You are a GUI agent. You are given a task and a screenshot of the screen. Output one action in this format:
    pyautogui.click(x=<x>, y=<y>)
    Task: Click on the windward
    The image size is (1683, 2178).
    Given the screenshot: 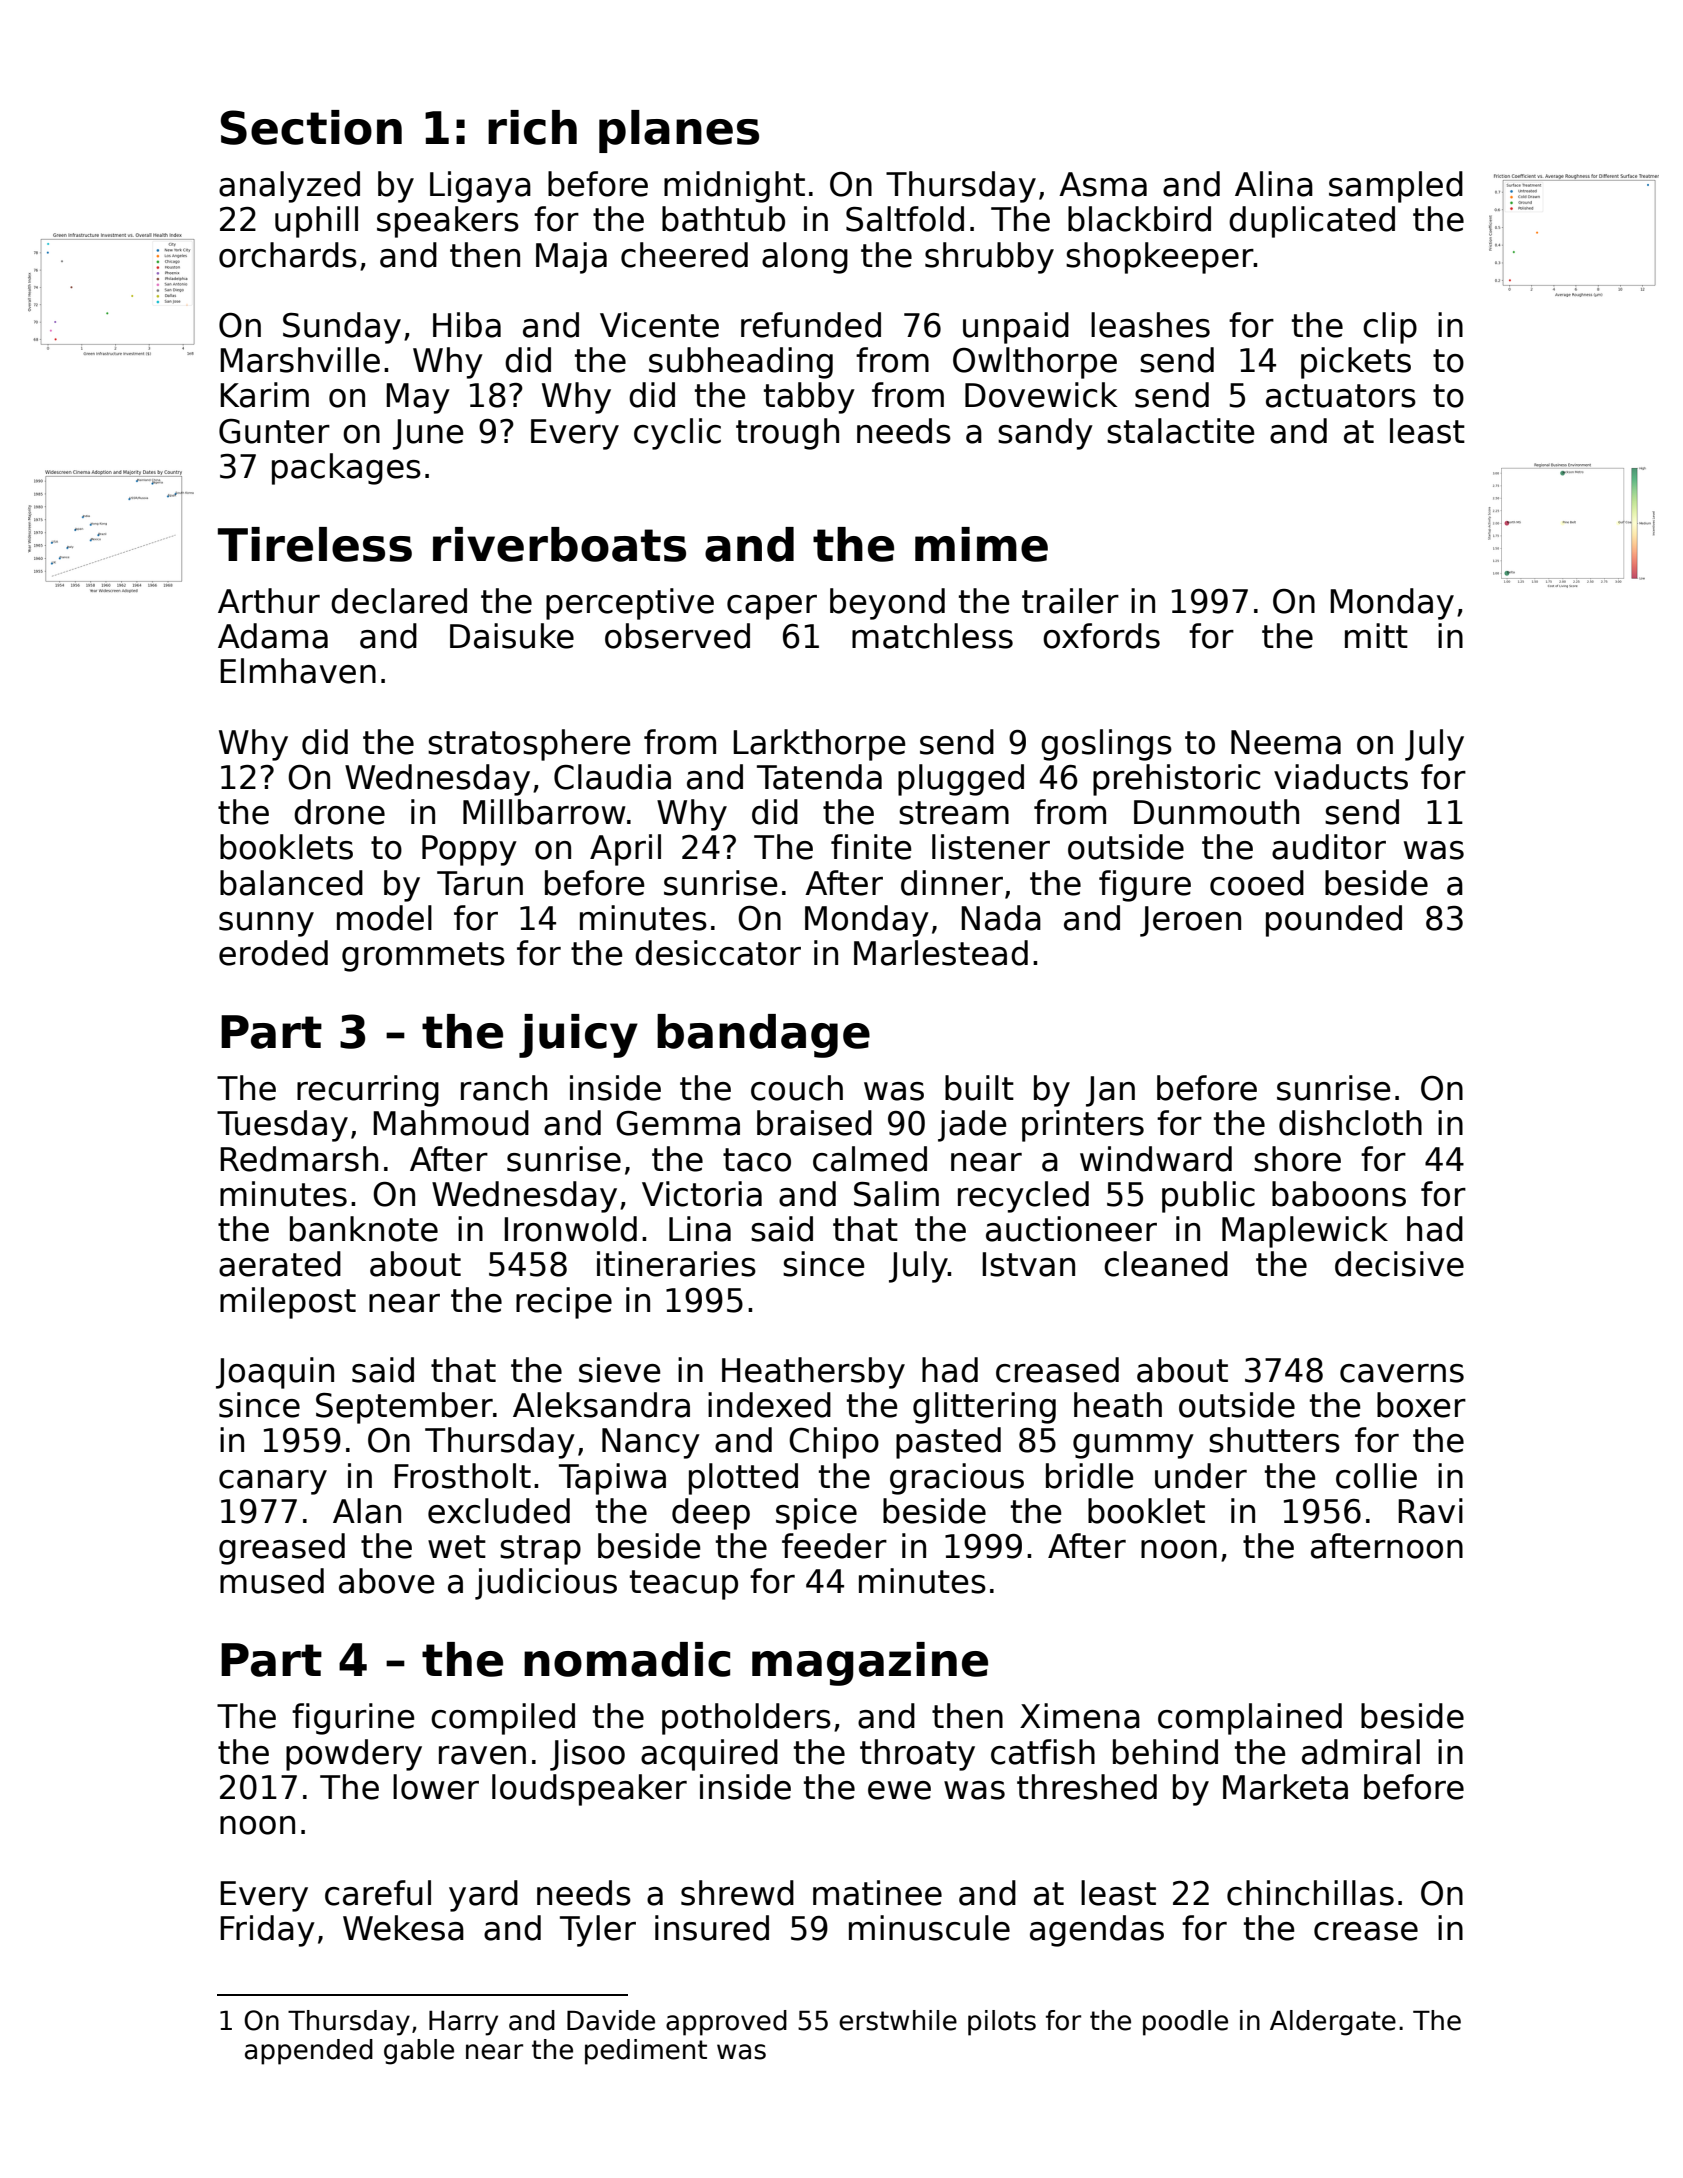 What is the action you would take?
    pyautogui.click(x=1156, y=1159)
